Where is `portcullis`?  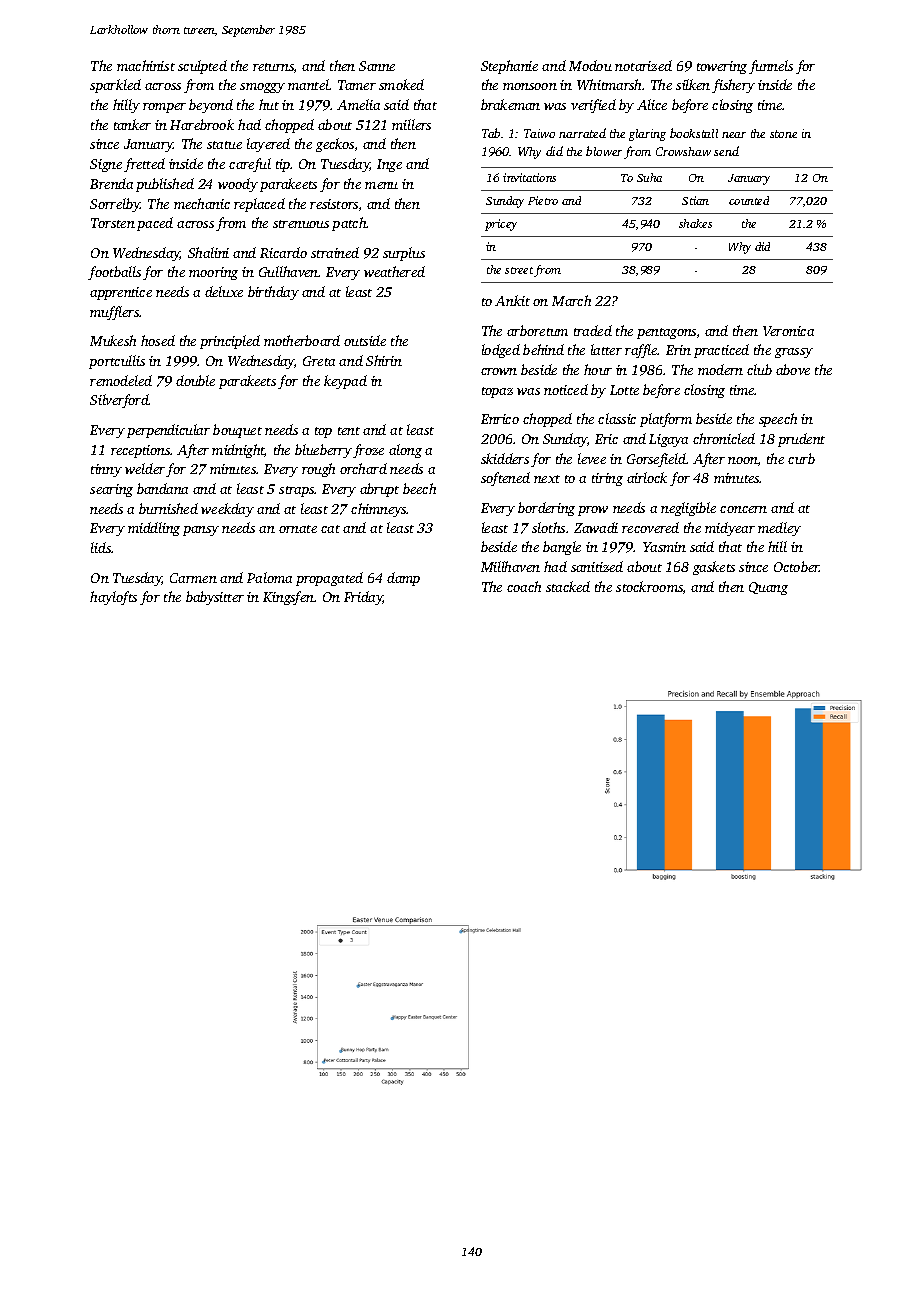
portcullis is located at coordinates (117, 362).
